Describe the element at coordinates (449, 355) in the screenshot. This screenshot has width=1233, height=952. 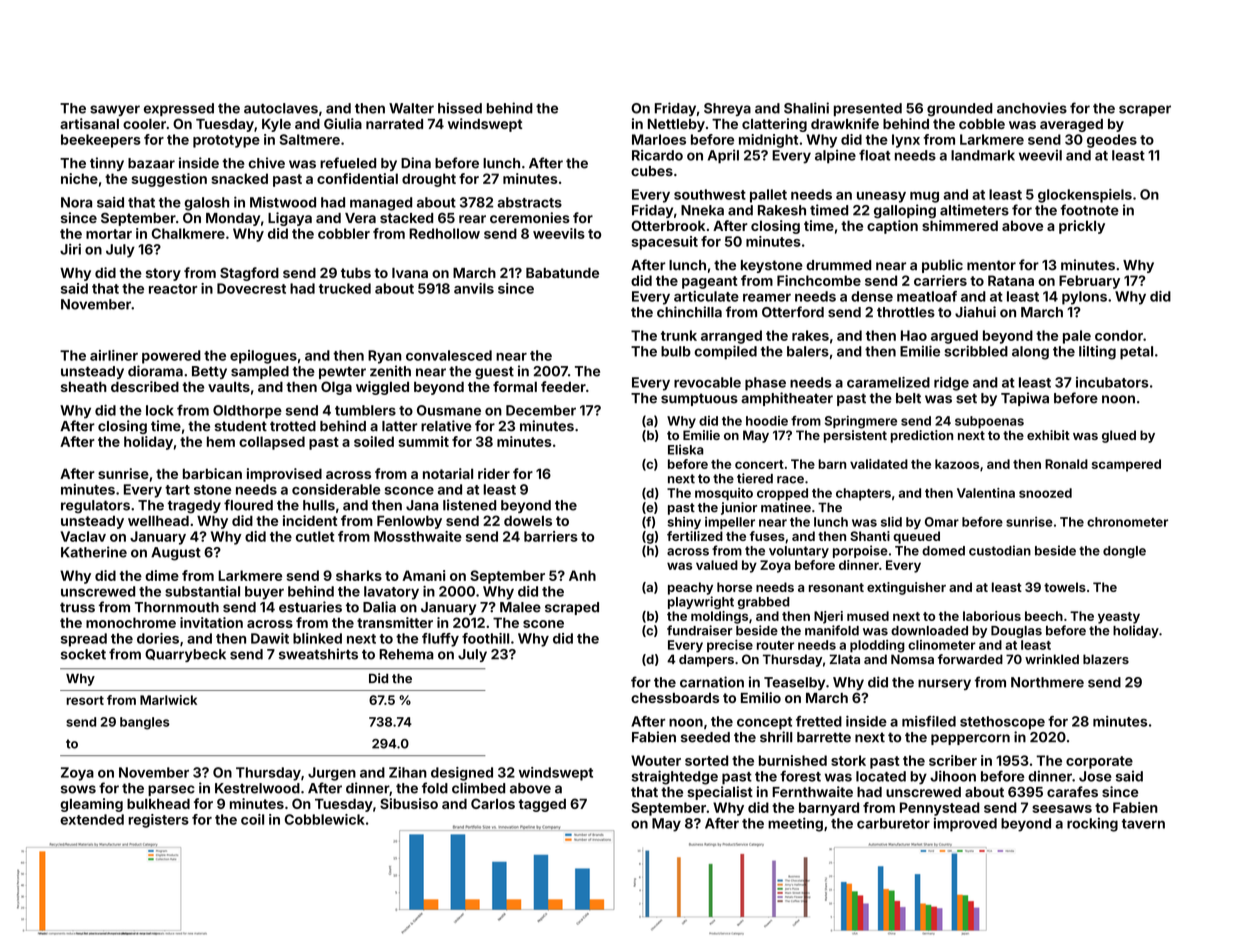
I see `convalesced` at that location.
